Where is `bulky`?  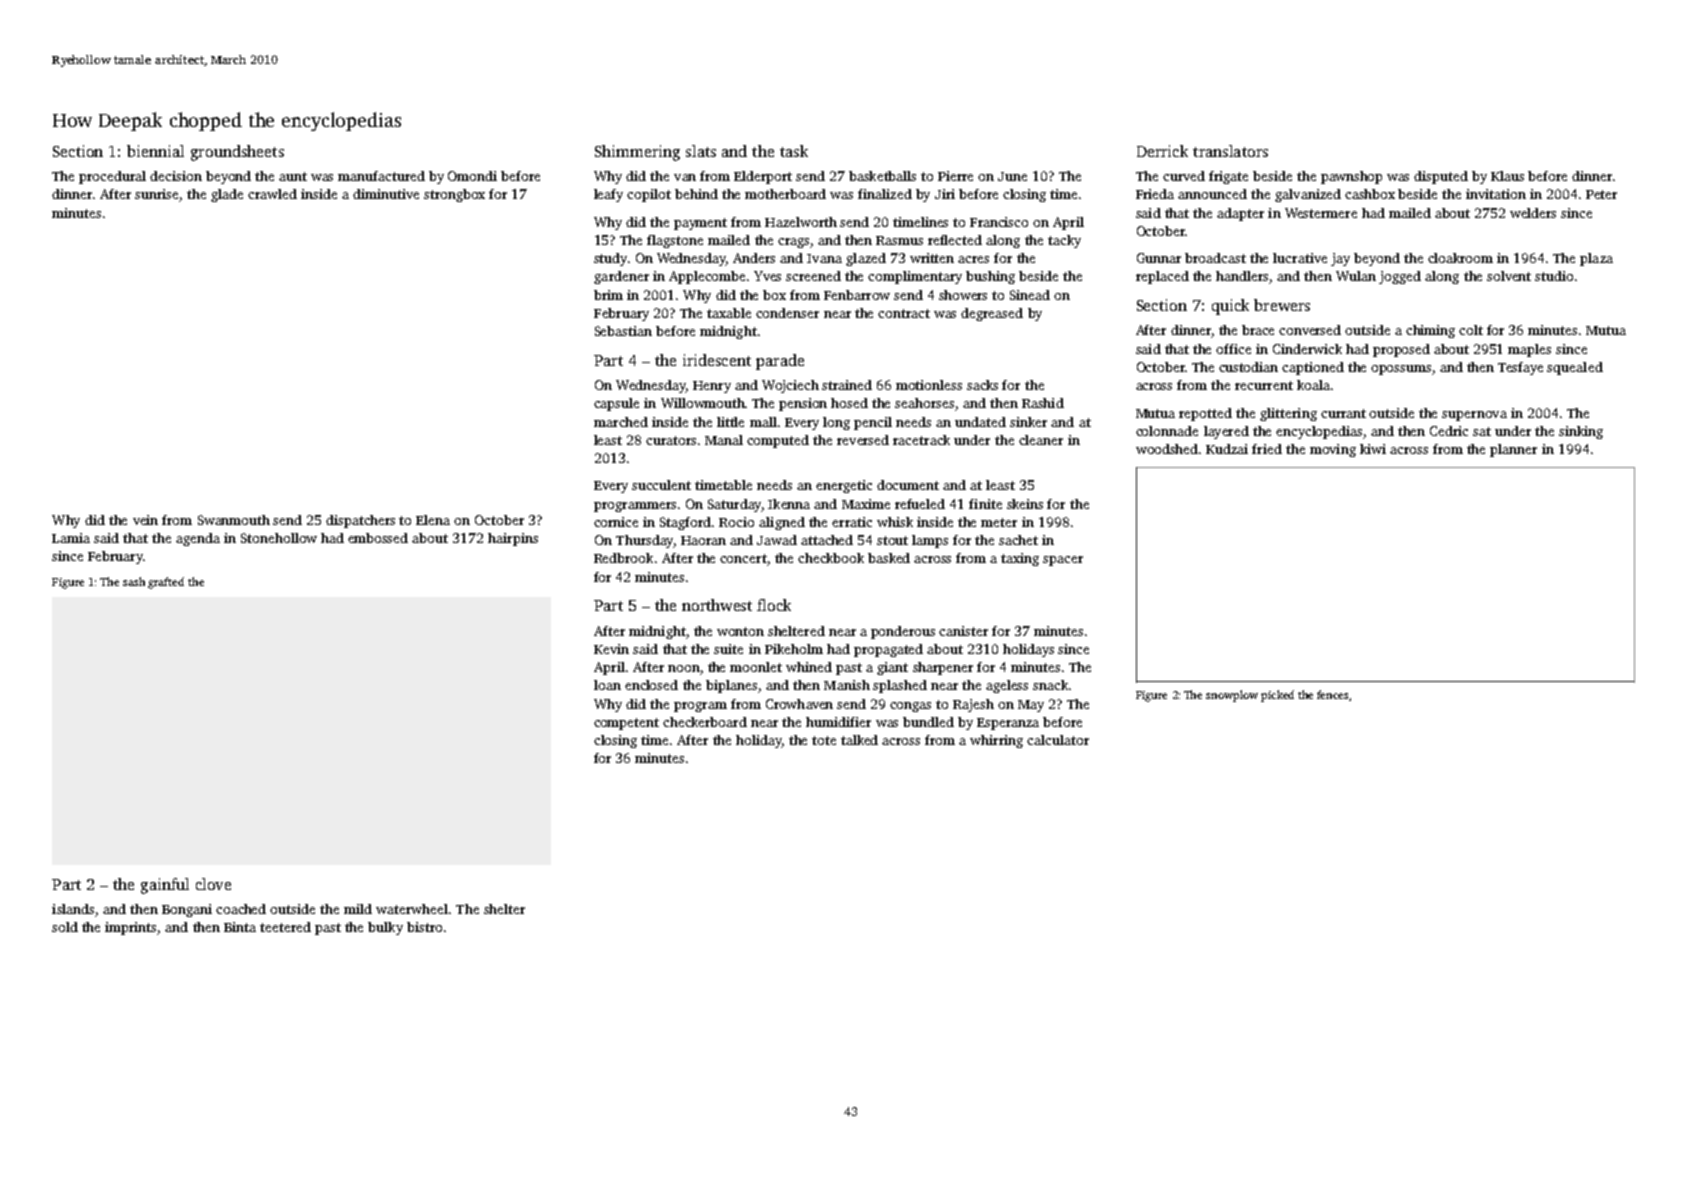
bulky is located at coordinates (385, 928).
